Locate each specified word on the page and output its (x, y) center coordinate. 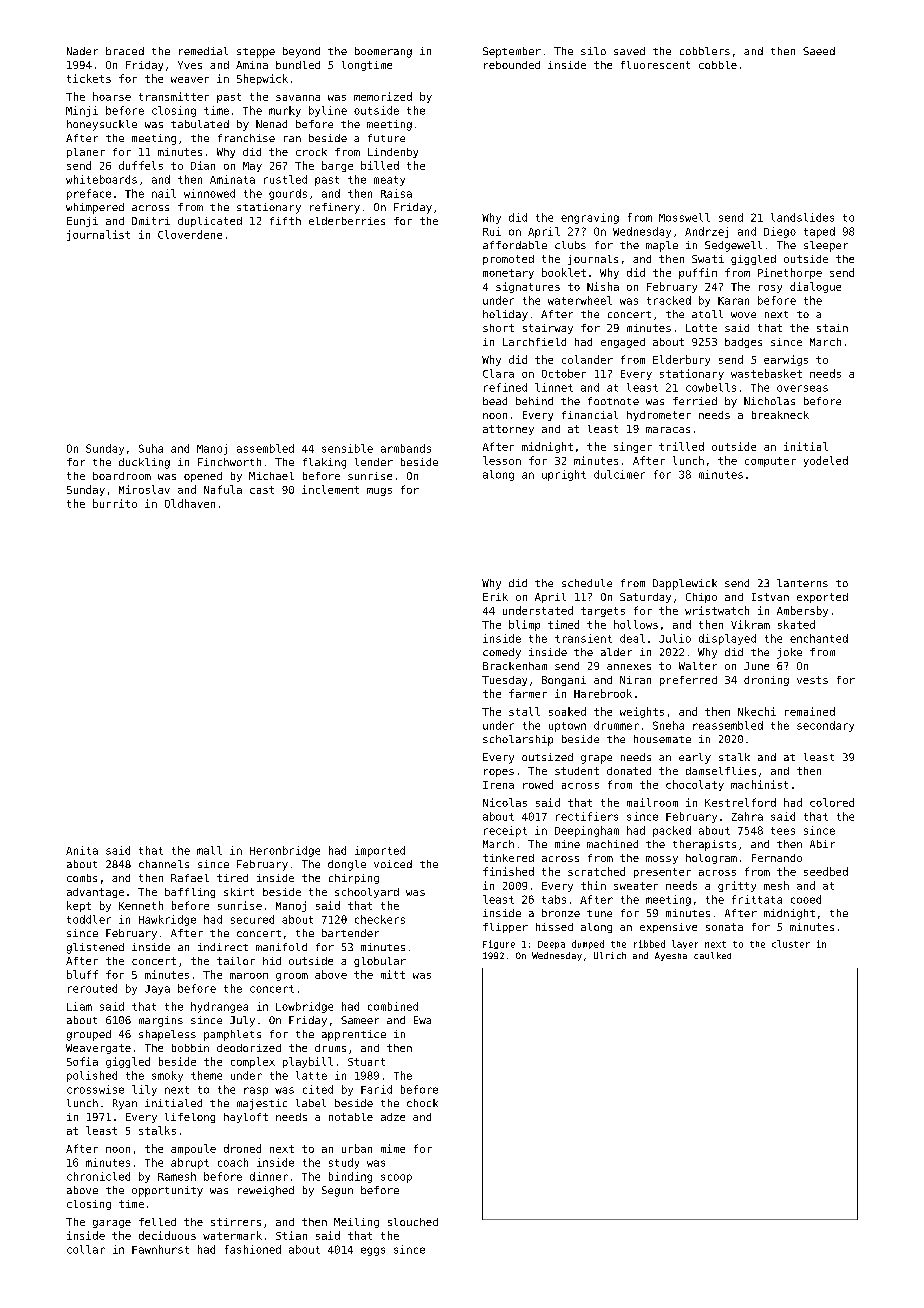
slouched (413, 1222)
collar (86, 1249)
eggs (373, 1251)
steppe (256, 53)
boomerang (383, 52)
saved (629, 51)
